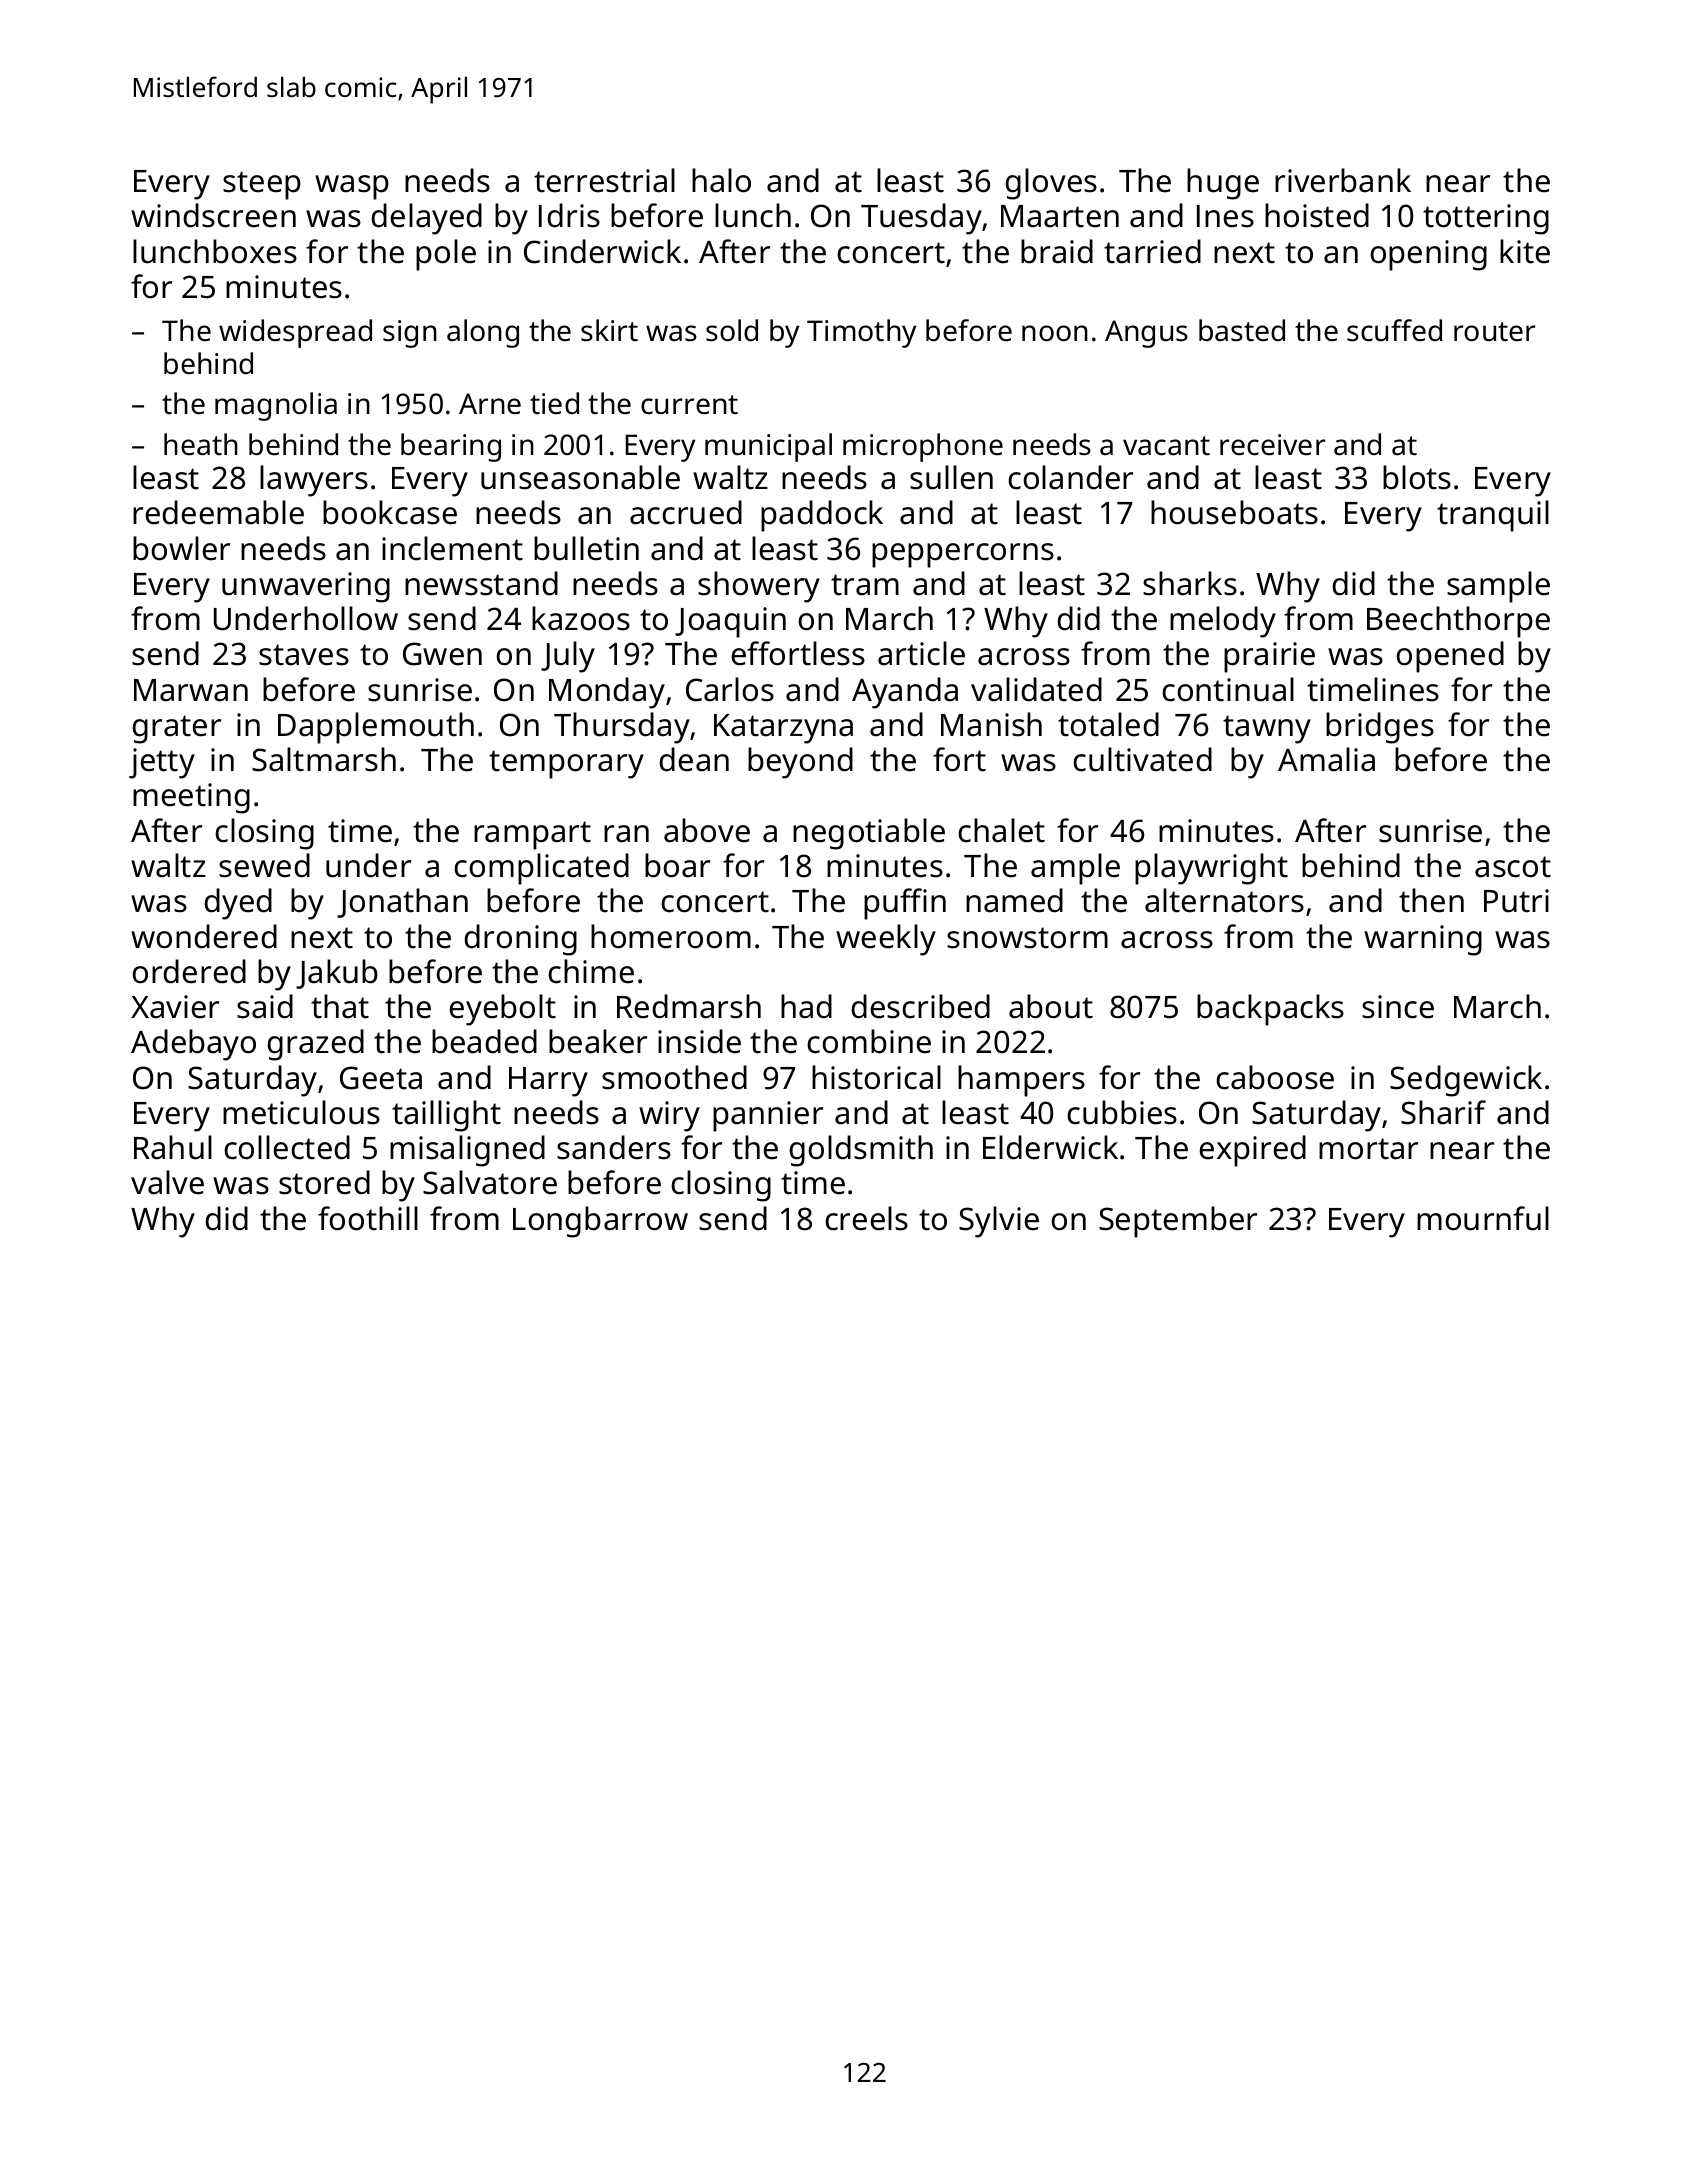 The image size is (1683, 2178). Describe the element at coordinates (1190, 583) in the screenshot. I see `sharks` at that location.
